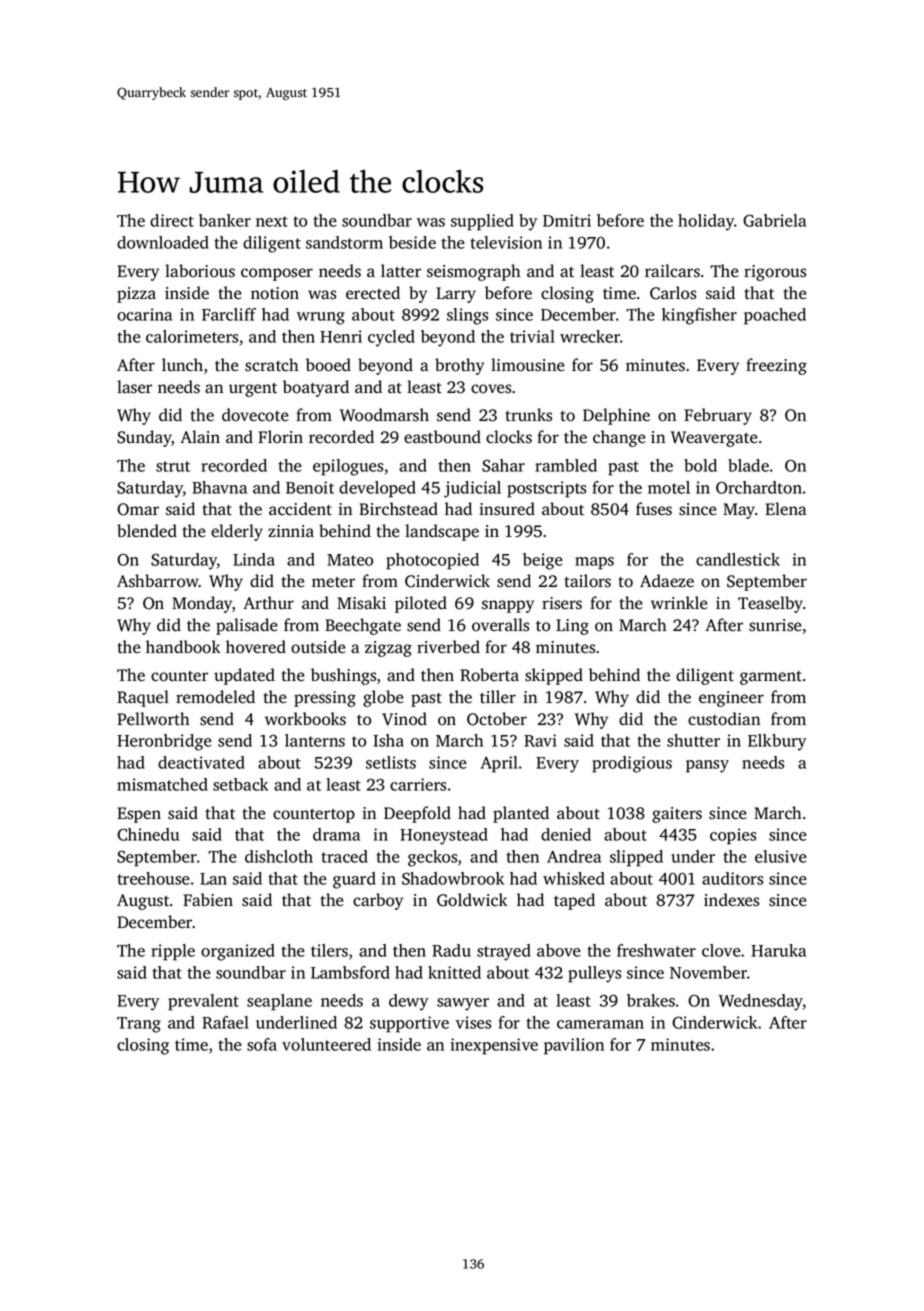 The width and height of the image is (924, 1311). I want to click on judicial, so click(472, 489).
